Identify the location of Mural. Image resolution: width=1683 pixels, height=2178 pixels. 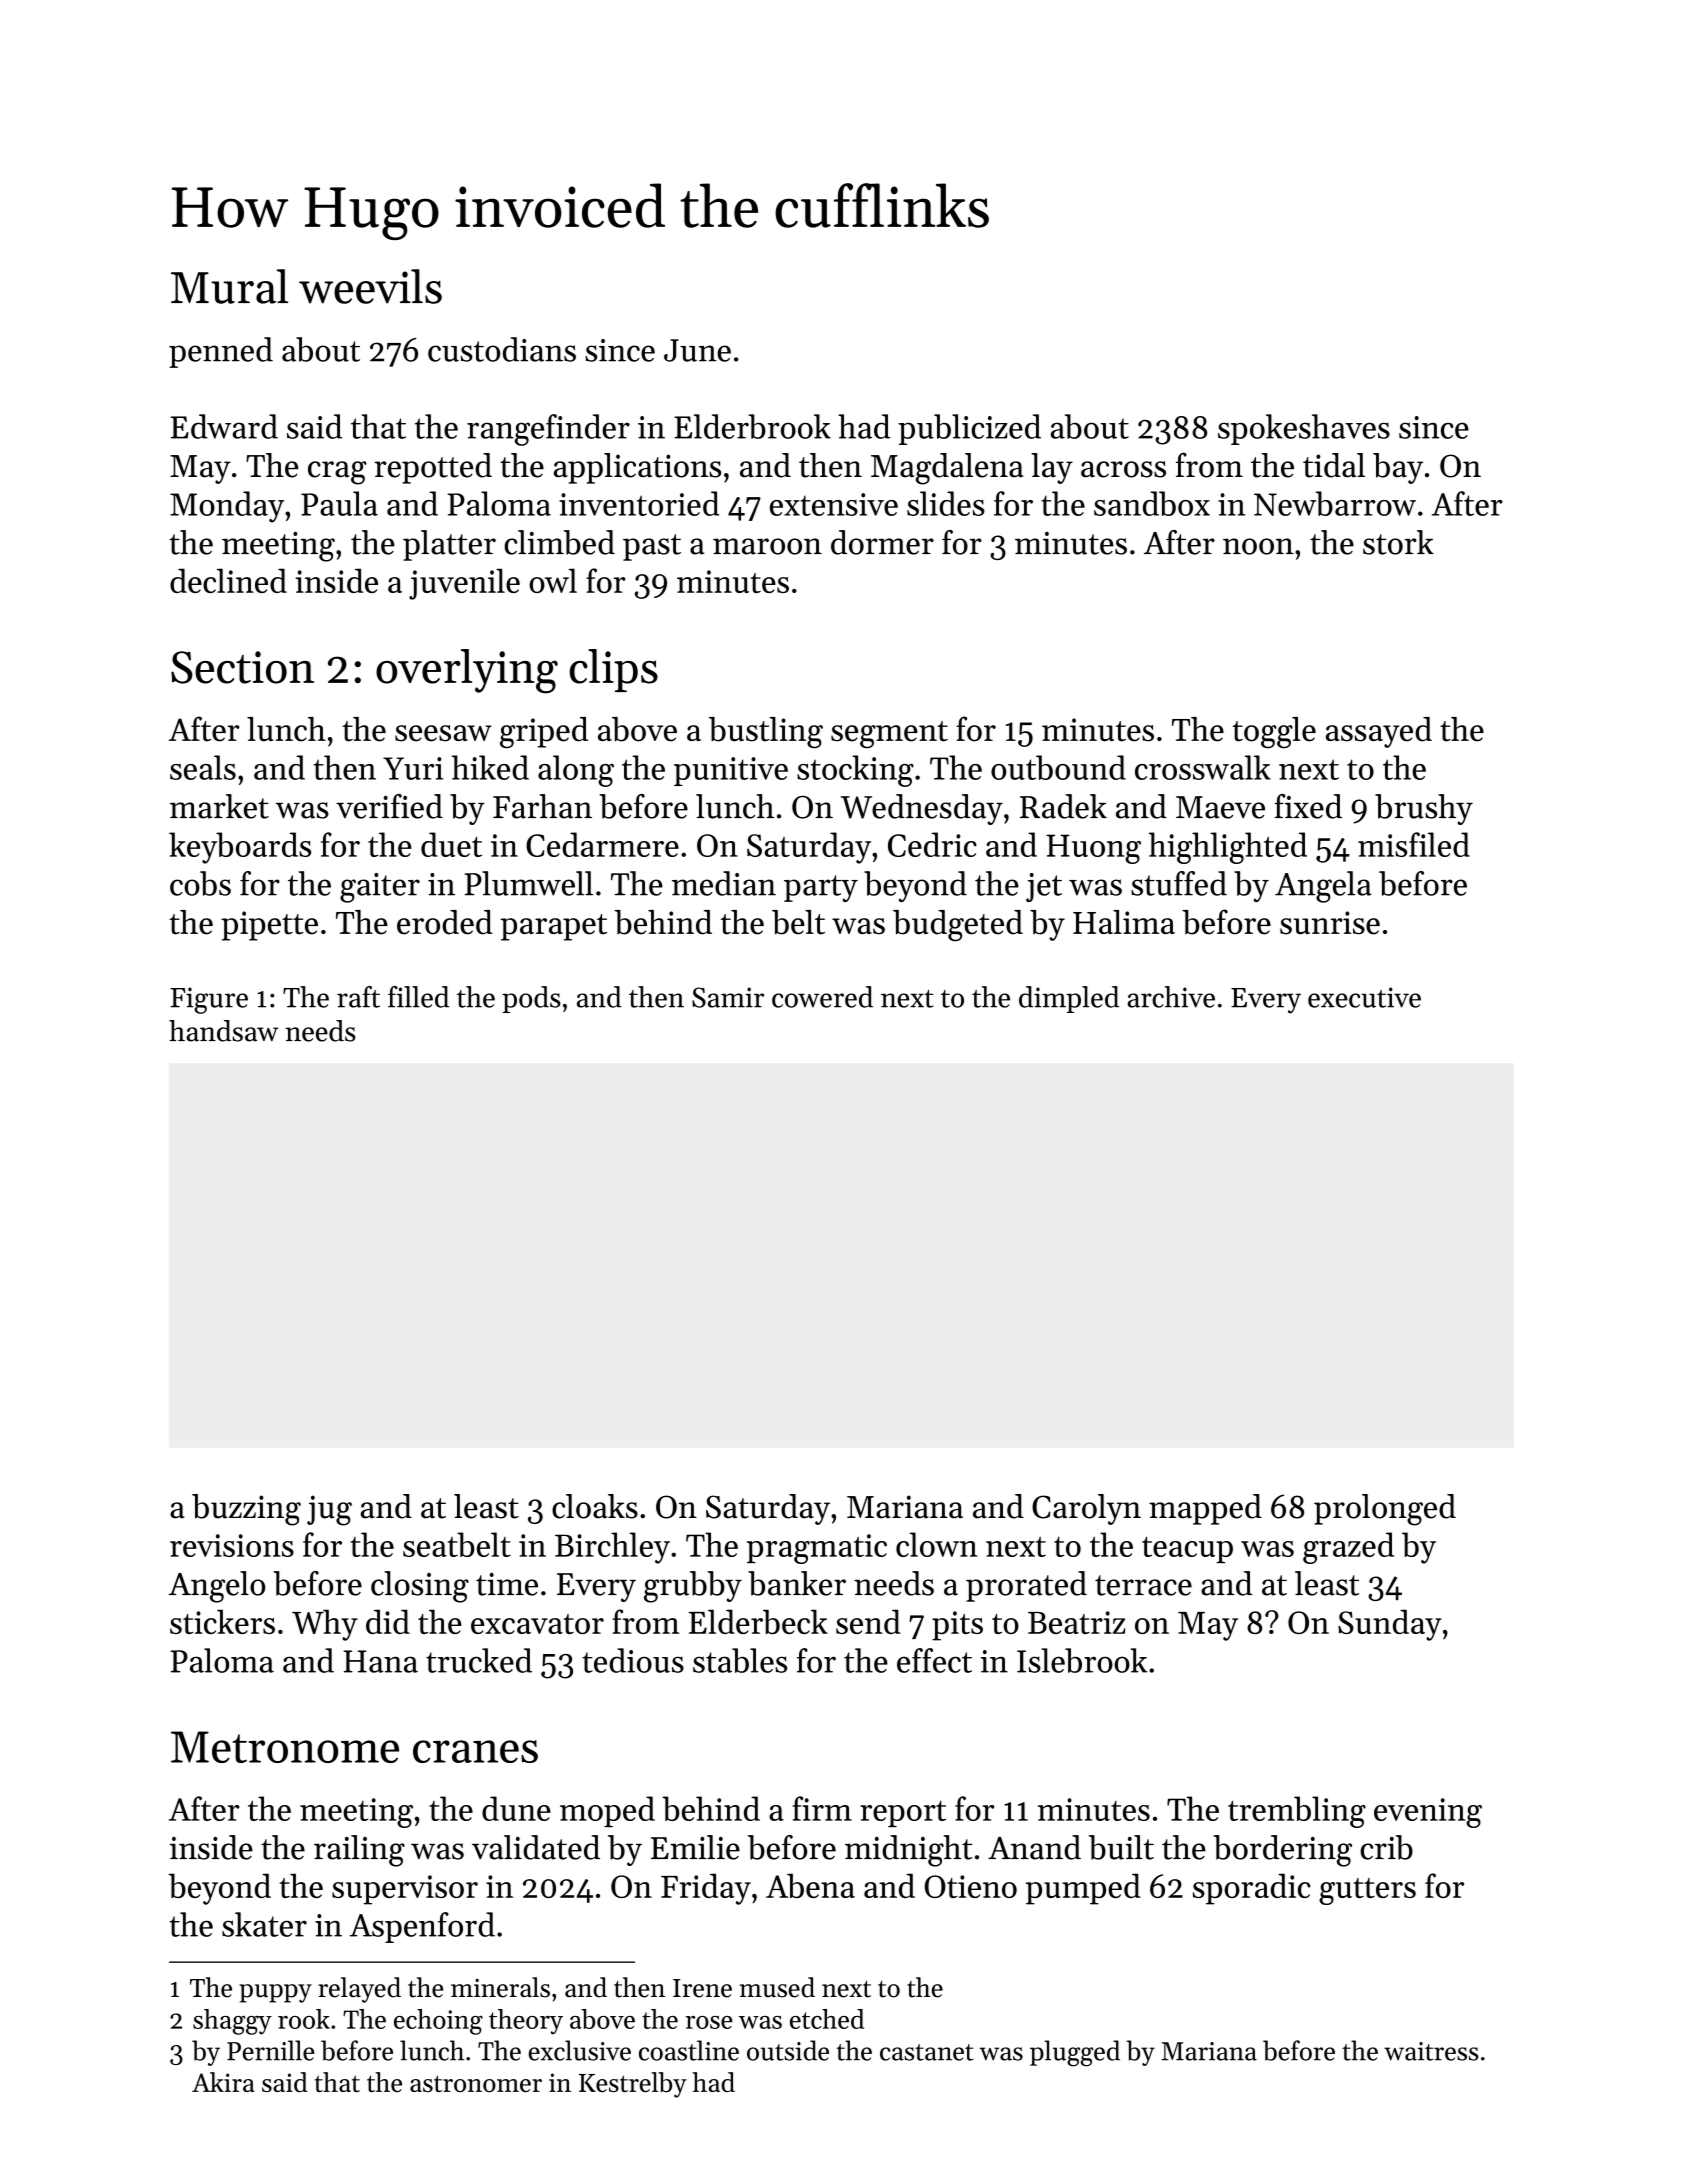
(229, 286).
